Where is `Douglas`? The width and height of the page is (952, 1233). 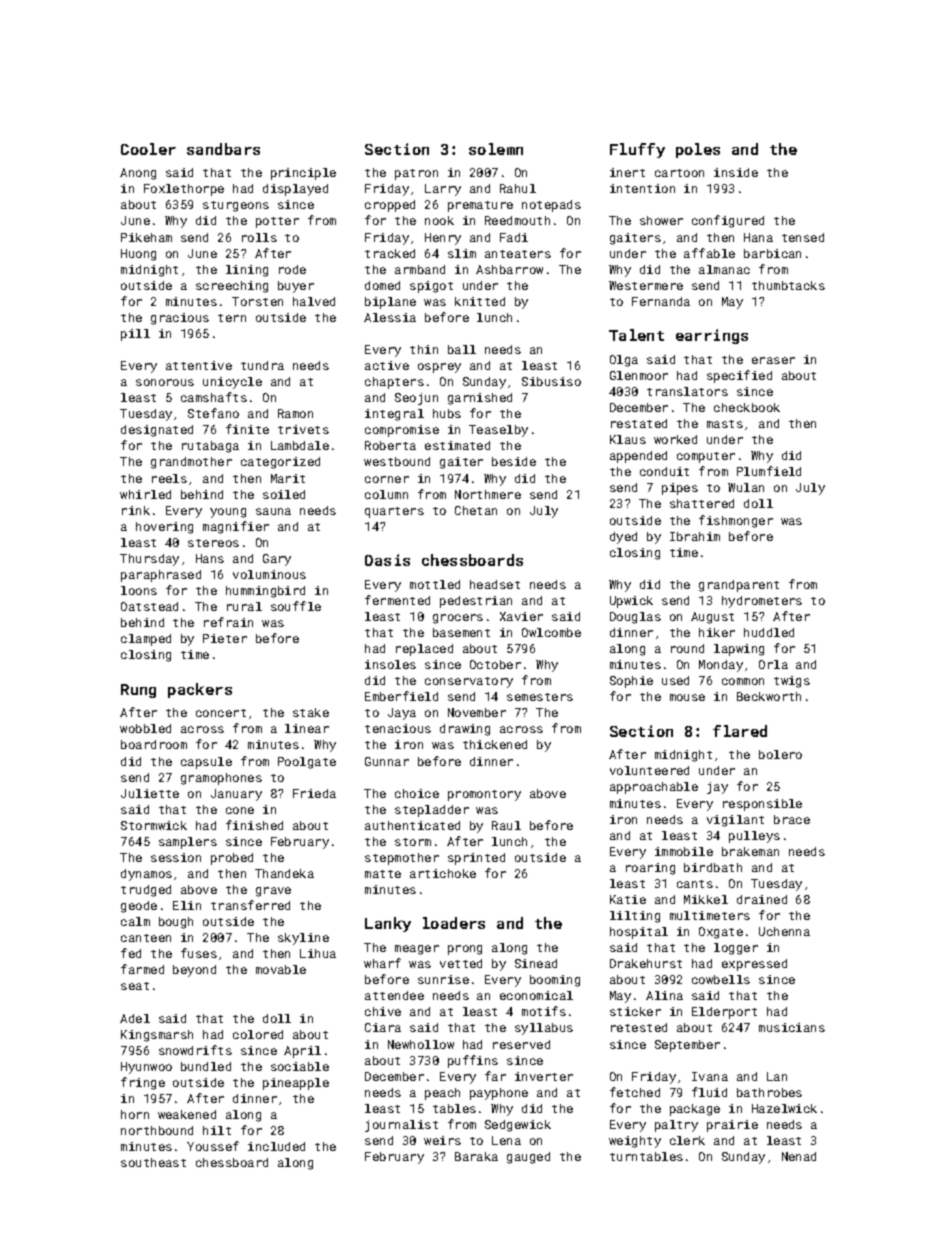 Douglas is located at coordinates (635, 618).
